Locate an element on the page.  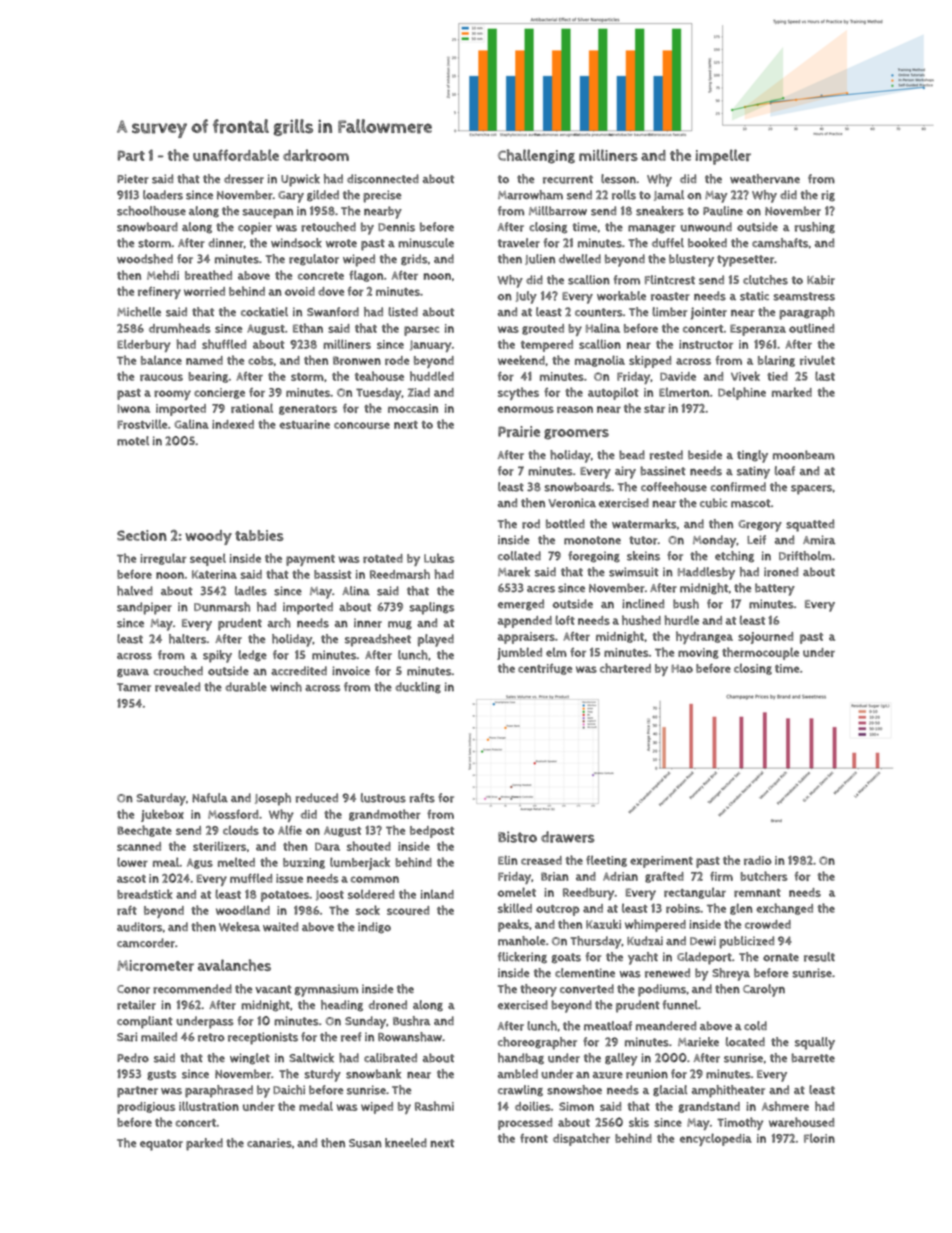
equator is located at coordinates (161, 1145).
